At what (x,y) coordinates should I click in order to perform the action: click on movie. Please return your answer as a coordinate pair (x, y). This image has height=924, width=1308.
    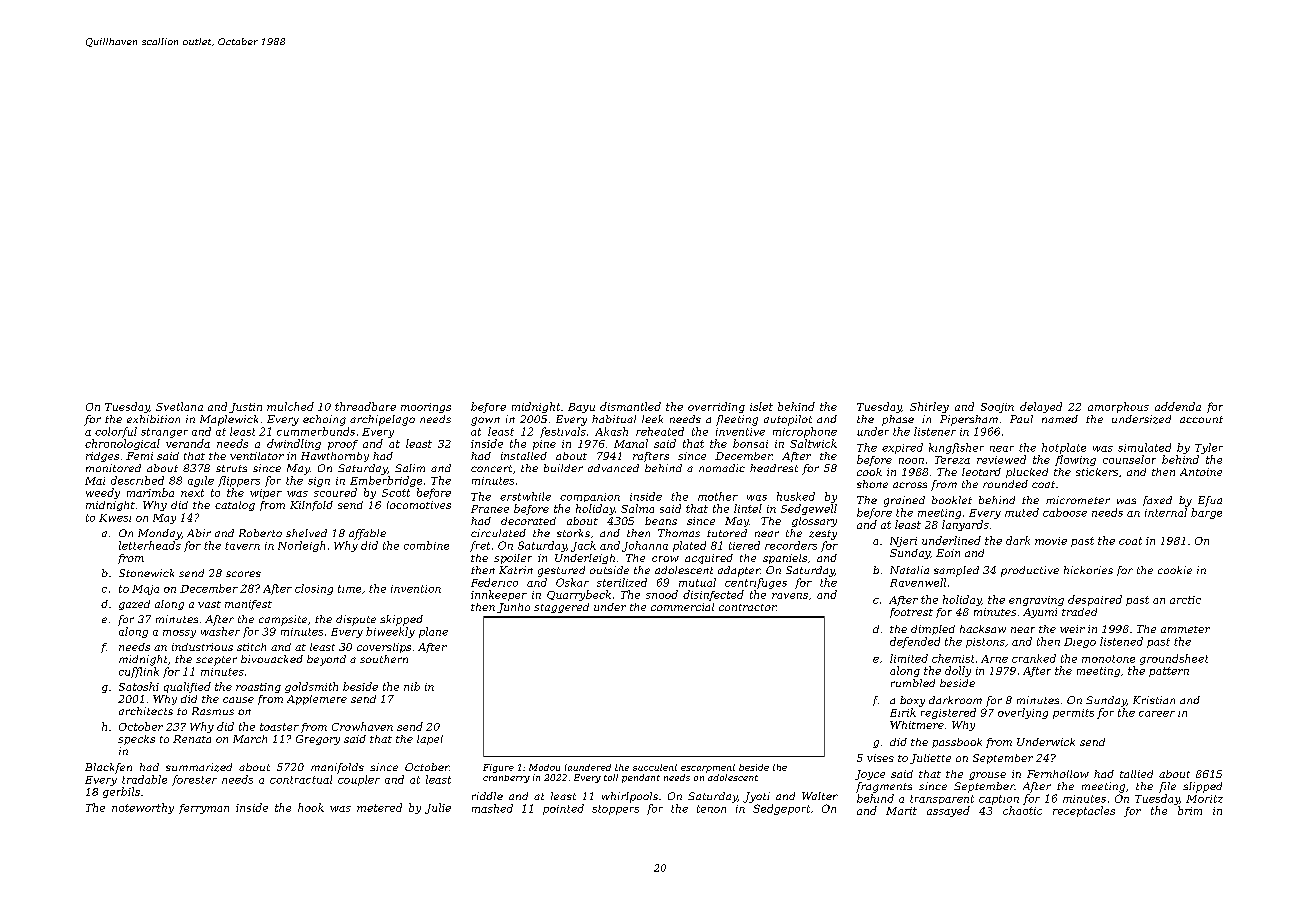
    Looking at the image, I should click on (1051, 541).
